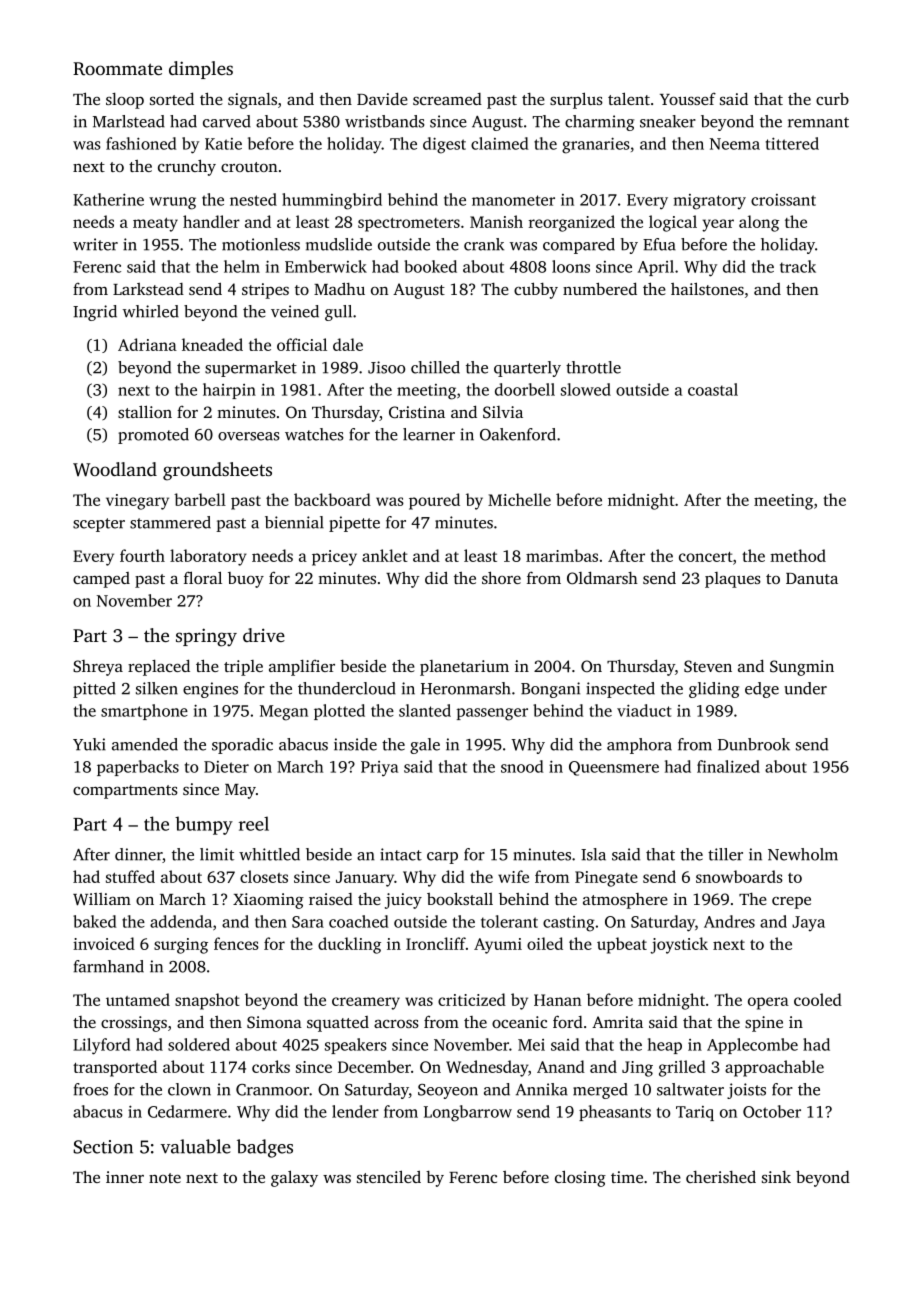 Image resolution: width=924 pixels, height=1314 pixels. What do you see at coordinates (501, 577) in the document?
I see `shore` at bounding box center [501, 577].
